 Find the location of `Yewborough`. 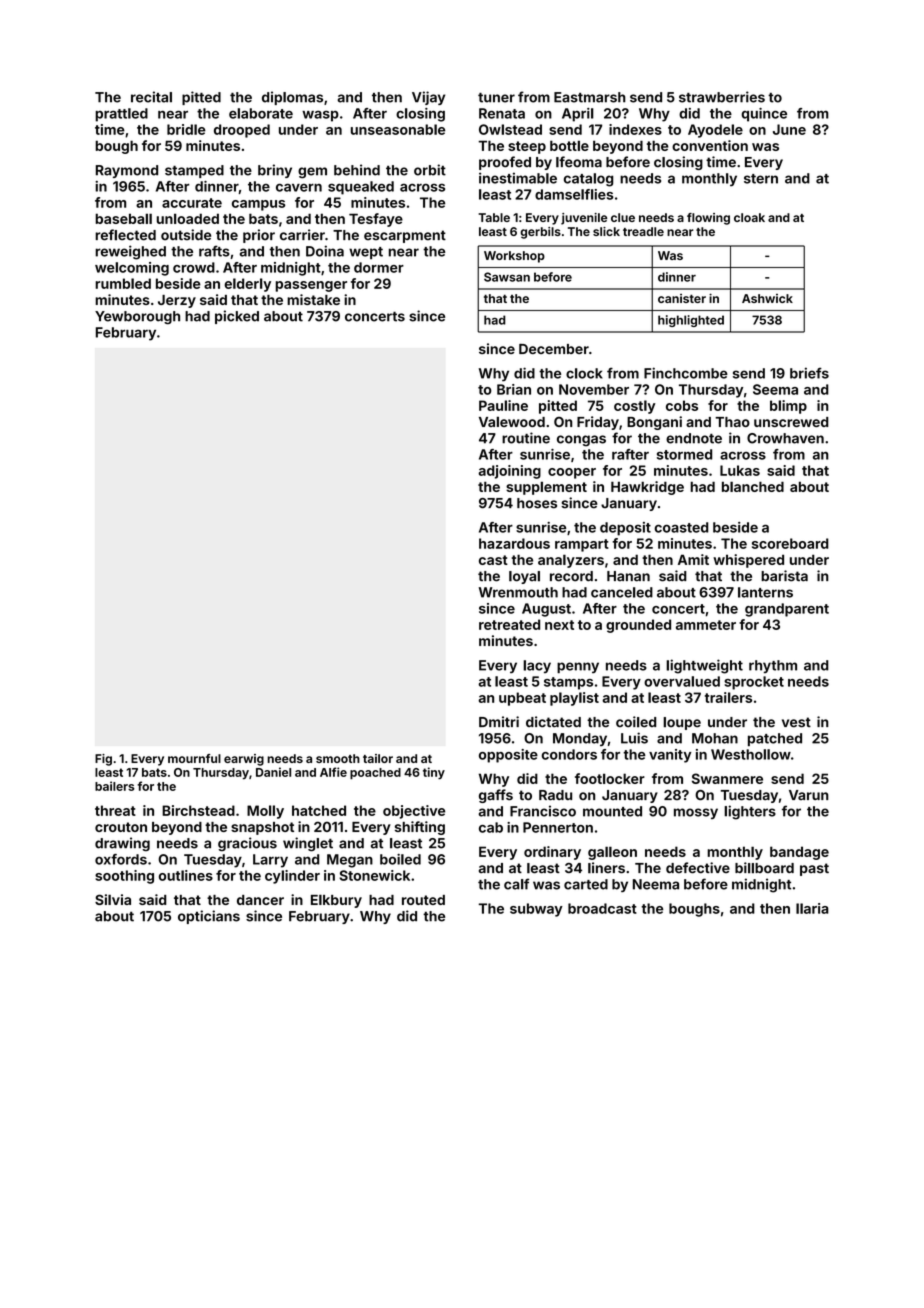

Yewborough is located at coordinates (137, 317).
